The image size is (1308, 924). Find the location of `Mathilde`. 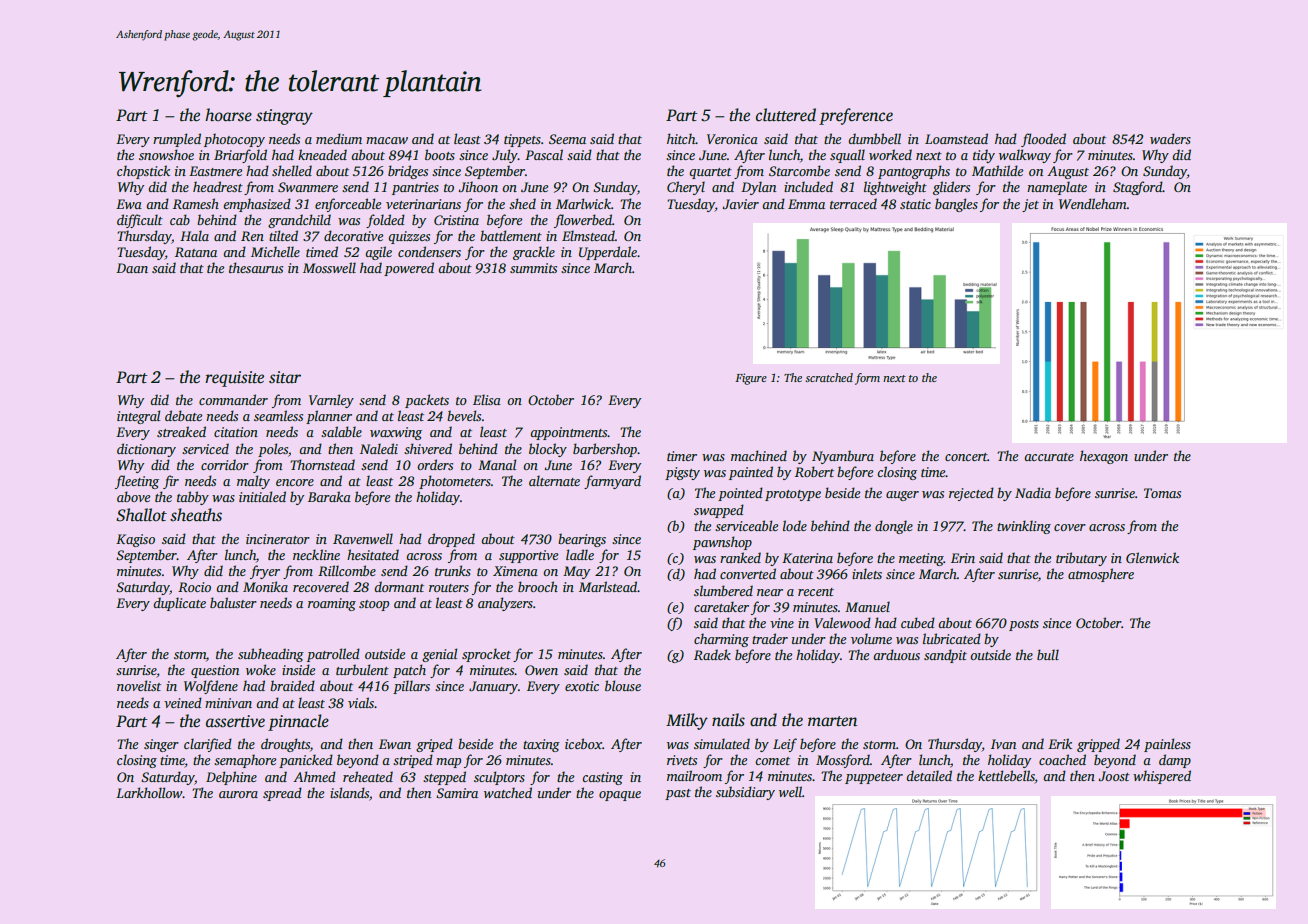

Mathilde is located at coordinates (997, 170).
